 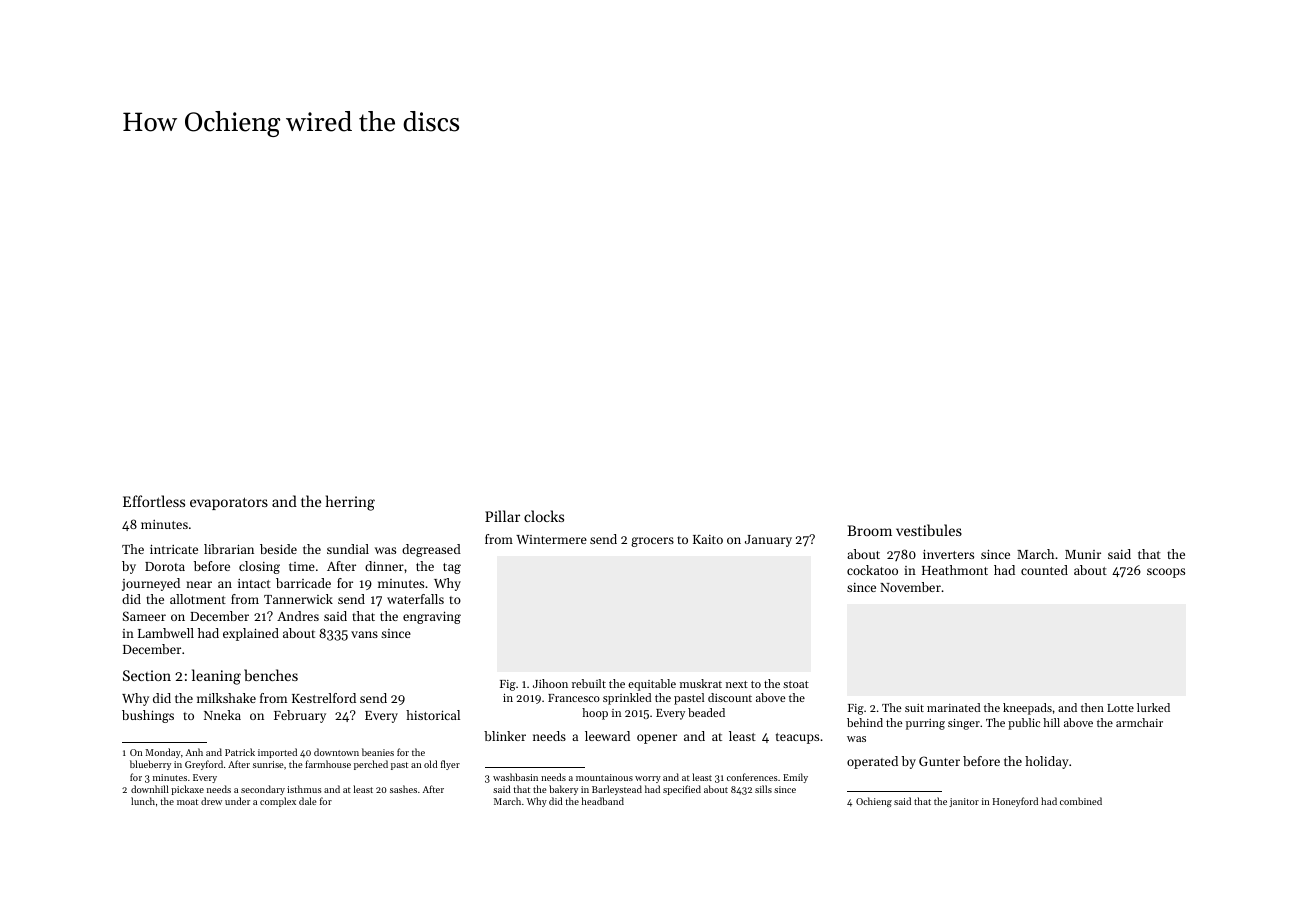 What do you see at coordinates (187, 802) in the screenshot?
I see `moat` at bounding box center [187, 802].
